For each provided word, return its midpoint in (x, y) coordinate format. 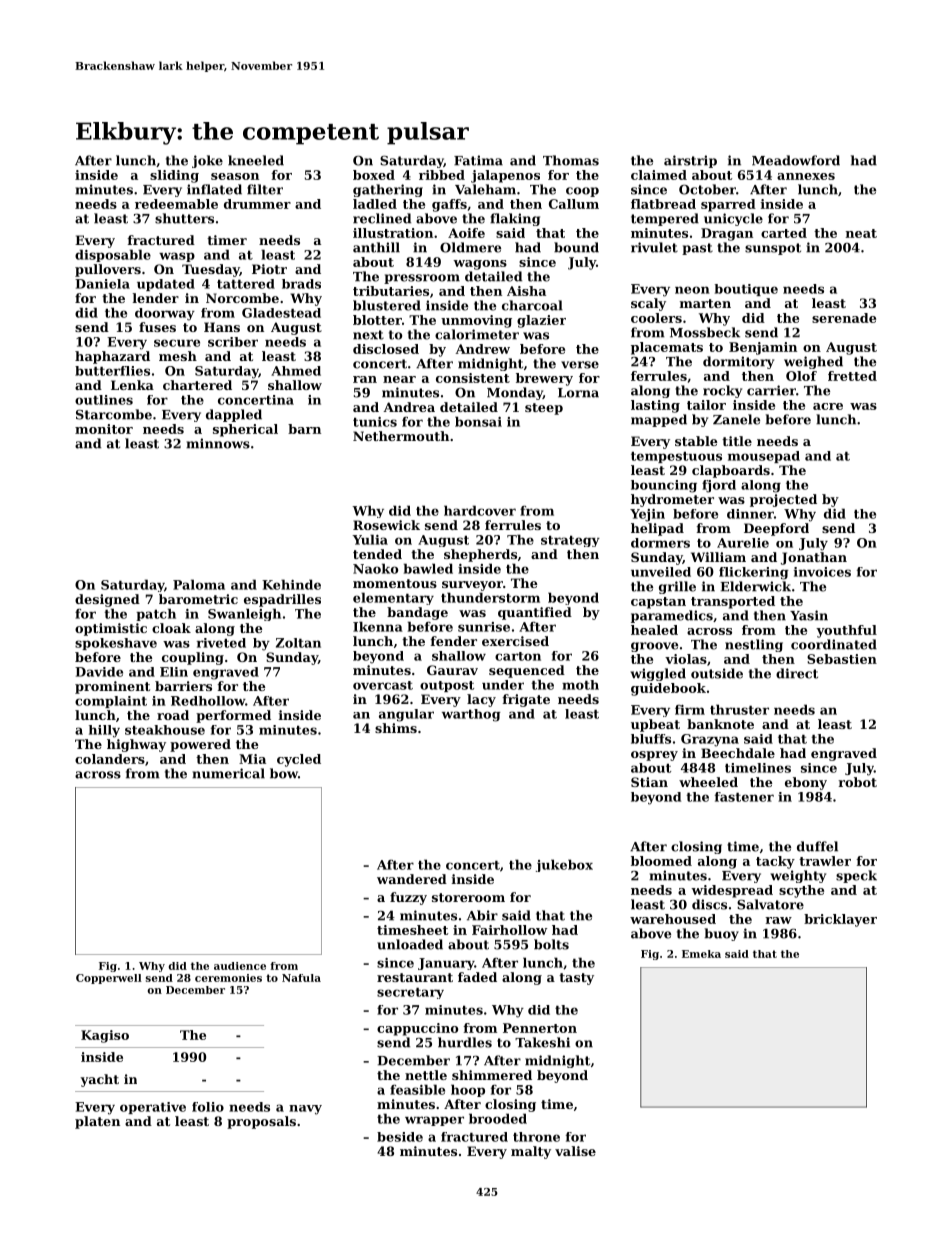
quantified (535, 613)
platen (97, 1122)
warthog (471, 715)
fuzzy (408, 898)
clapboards (731, 471)
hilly (104, 731)
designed (107, 600)
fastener (744, 797)
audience (240, 966)
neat (861, 233)
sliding (174, 176)
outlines (104, 400)
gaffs (449, 205)
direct (797, 673)
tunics (375, 422)
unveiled (661, 572)
